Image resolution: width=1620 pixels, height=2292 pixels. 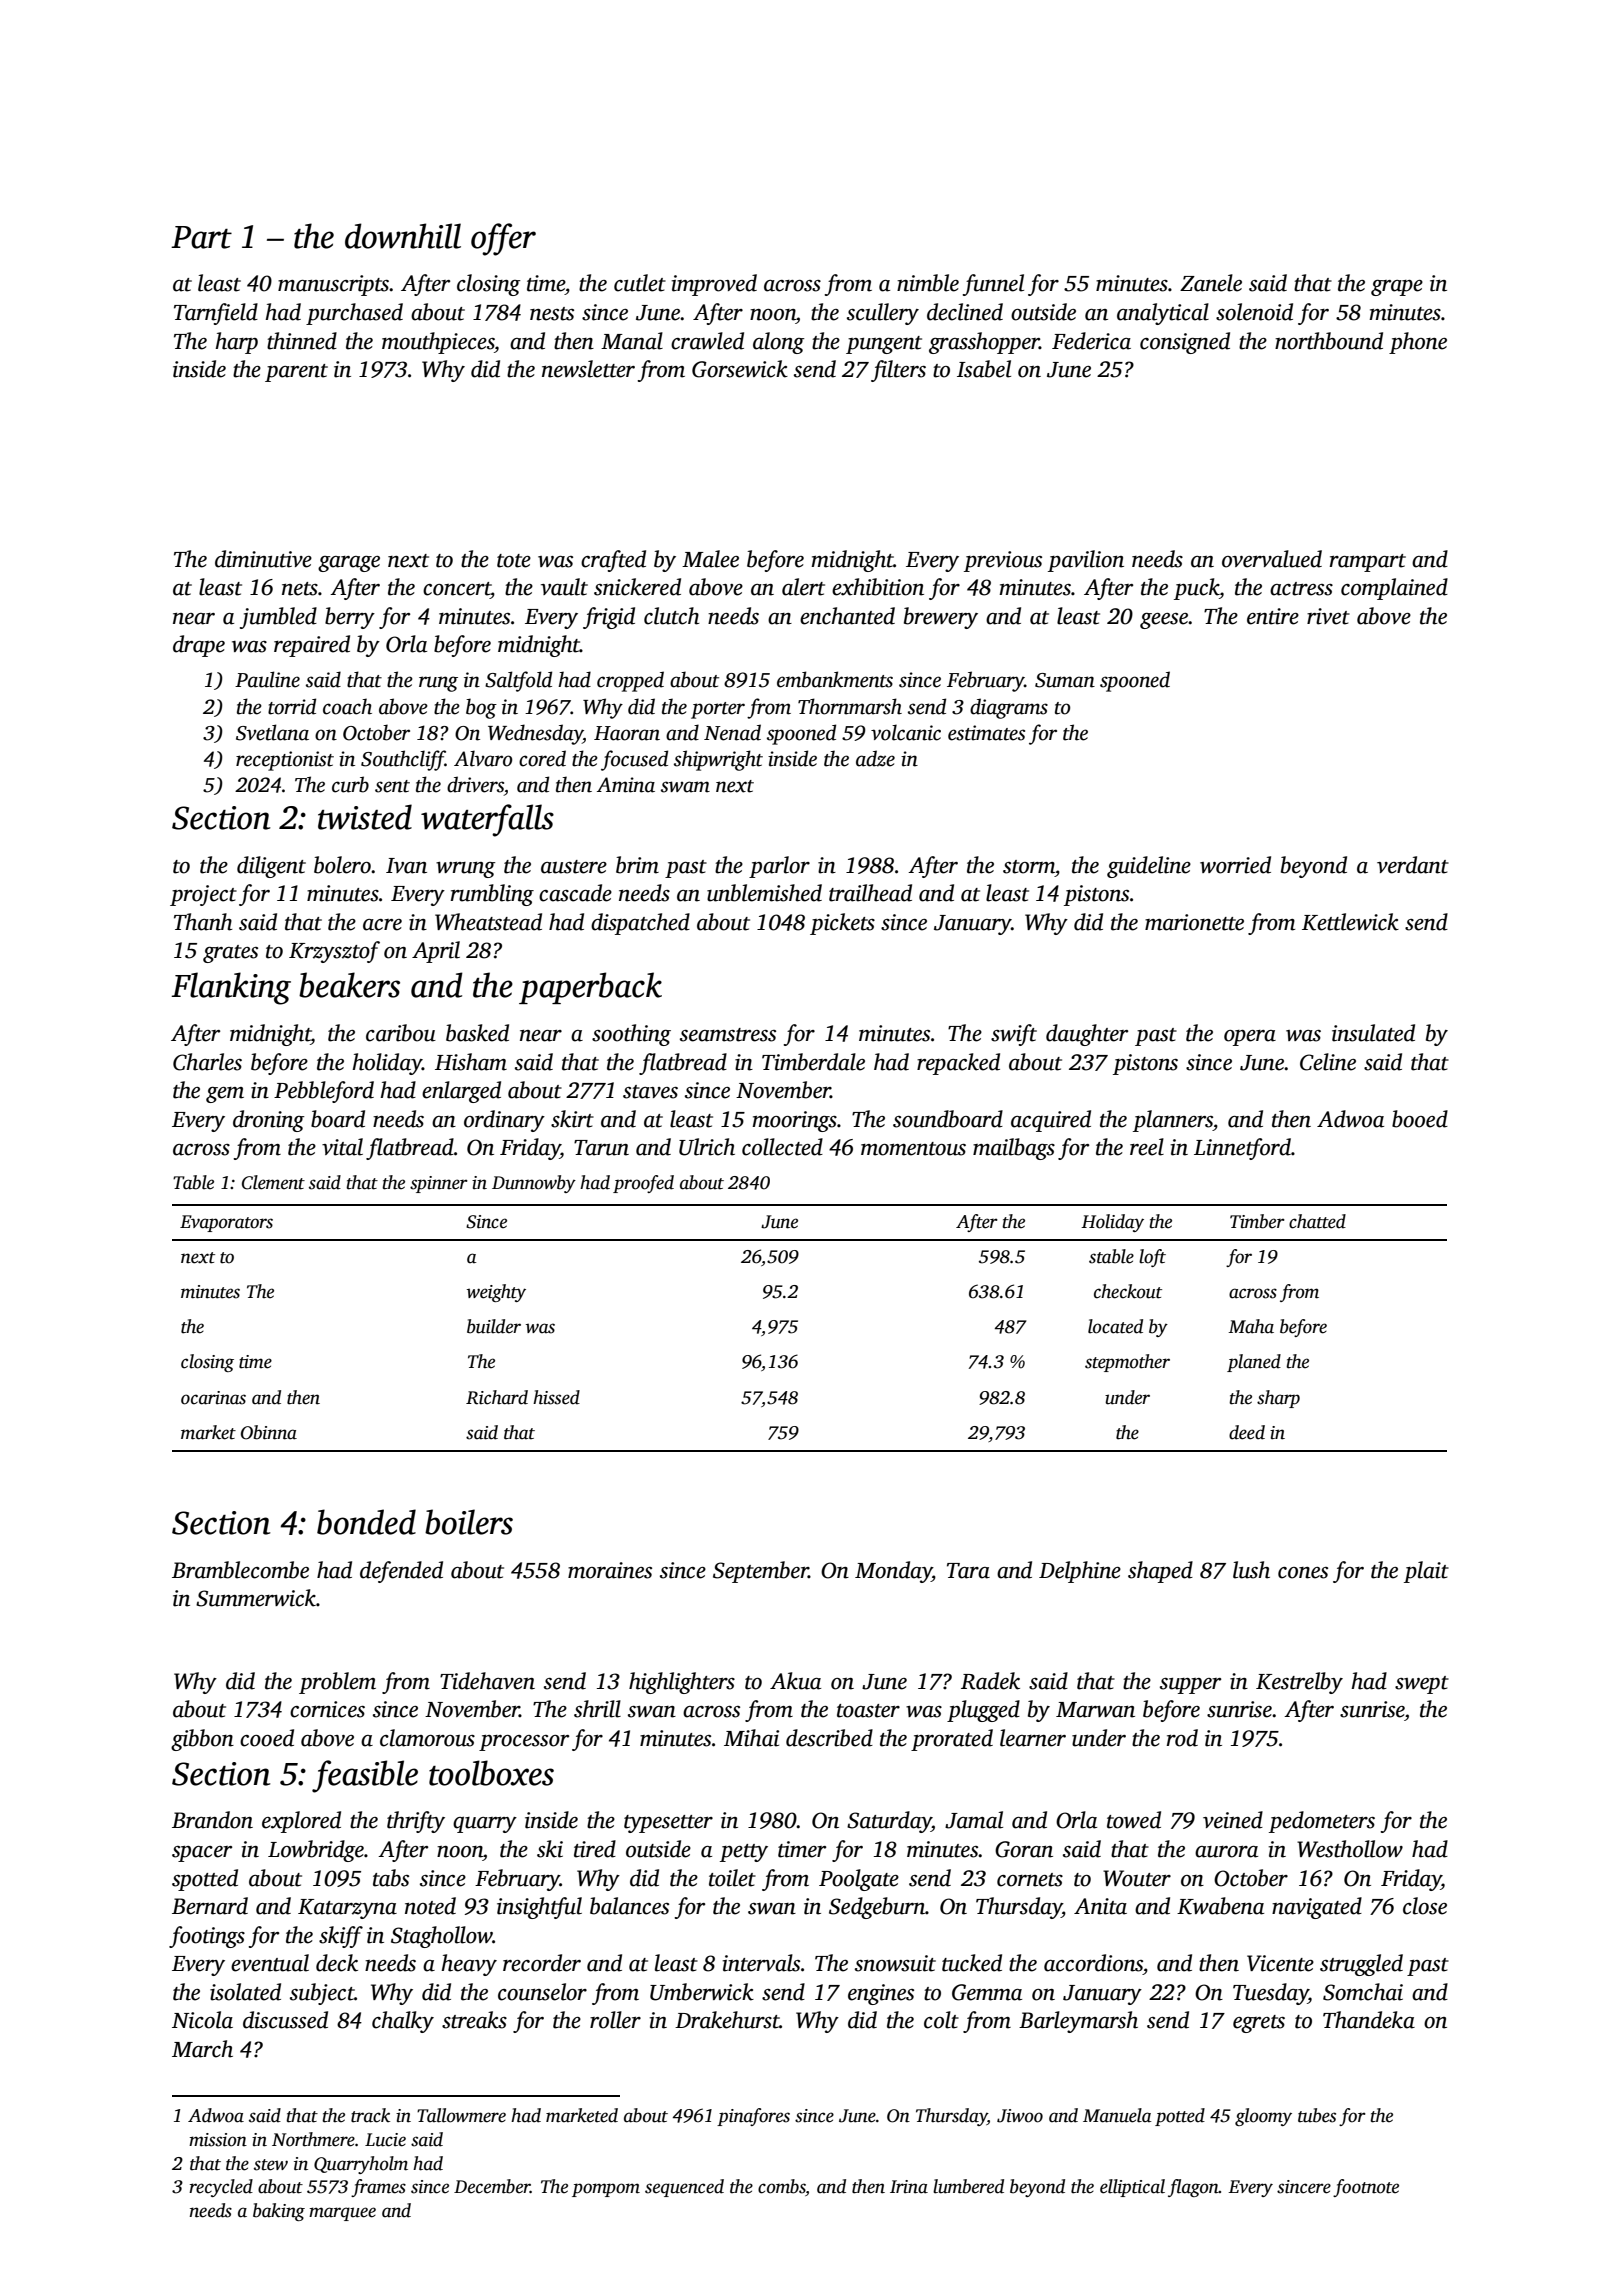 What do you see at coordinates (403, 236) in the screenshot?
I see `downhill` at bounding box center [403, 236].
